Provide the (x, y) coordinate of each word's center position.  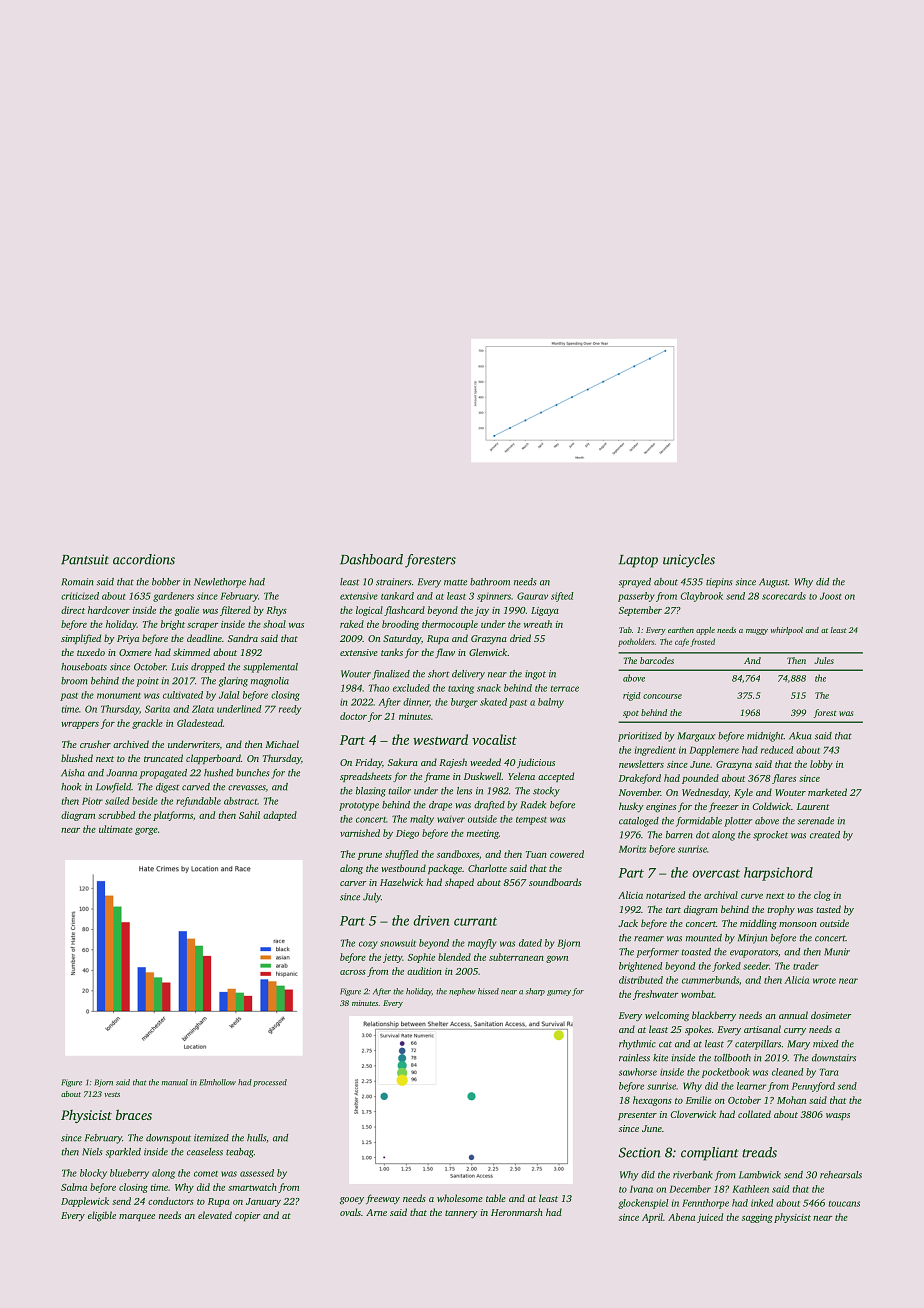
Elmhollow (218, 1082)
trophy (781, 910)
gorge (146, 831)
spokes (698, 1030)
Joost (831, 596)
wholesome (460, 1198)
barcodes (657, 660)
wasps (838, 1116)
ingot (535, 675)
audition (424, 971)
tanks (392, 652)
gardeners (173, 597)
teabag (240, 1153)
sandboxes (458, 854)
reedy (290, 710)
